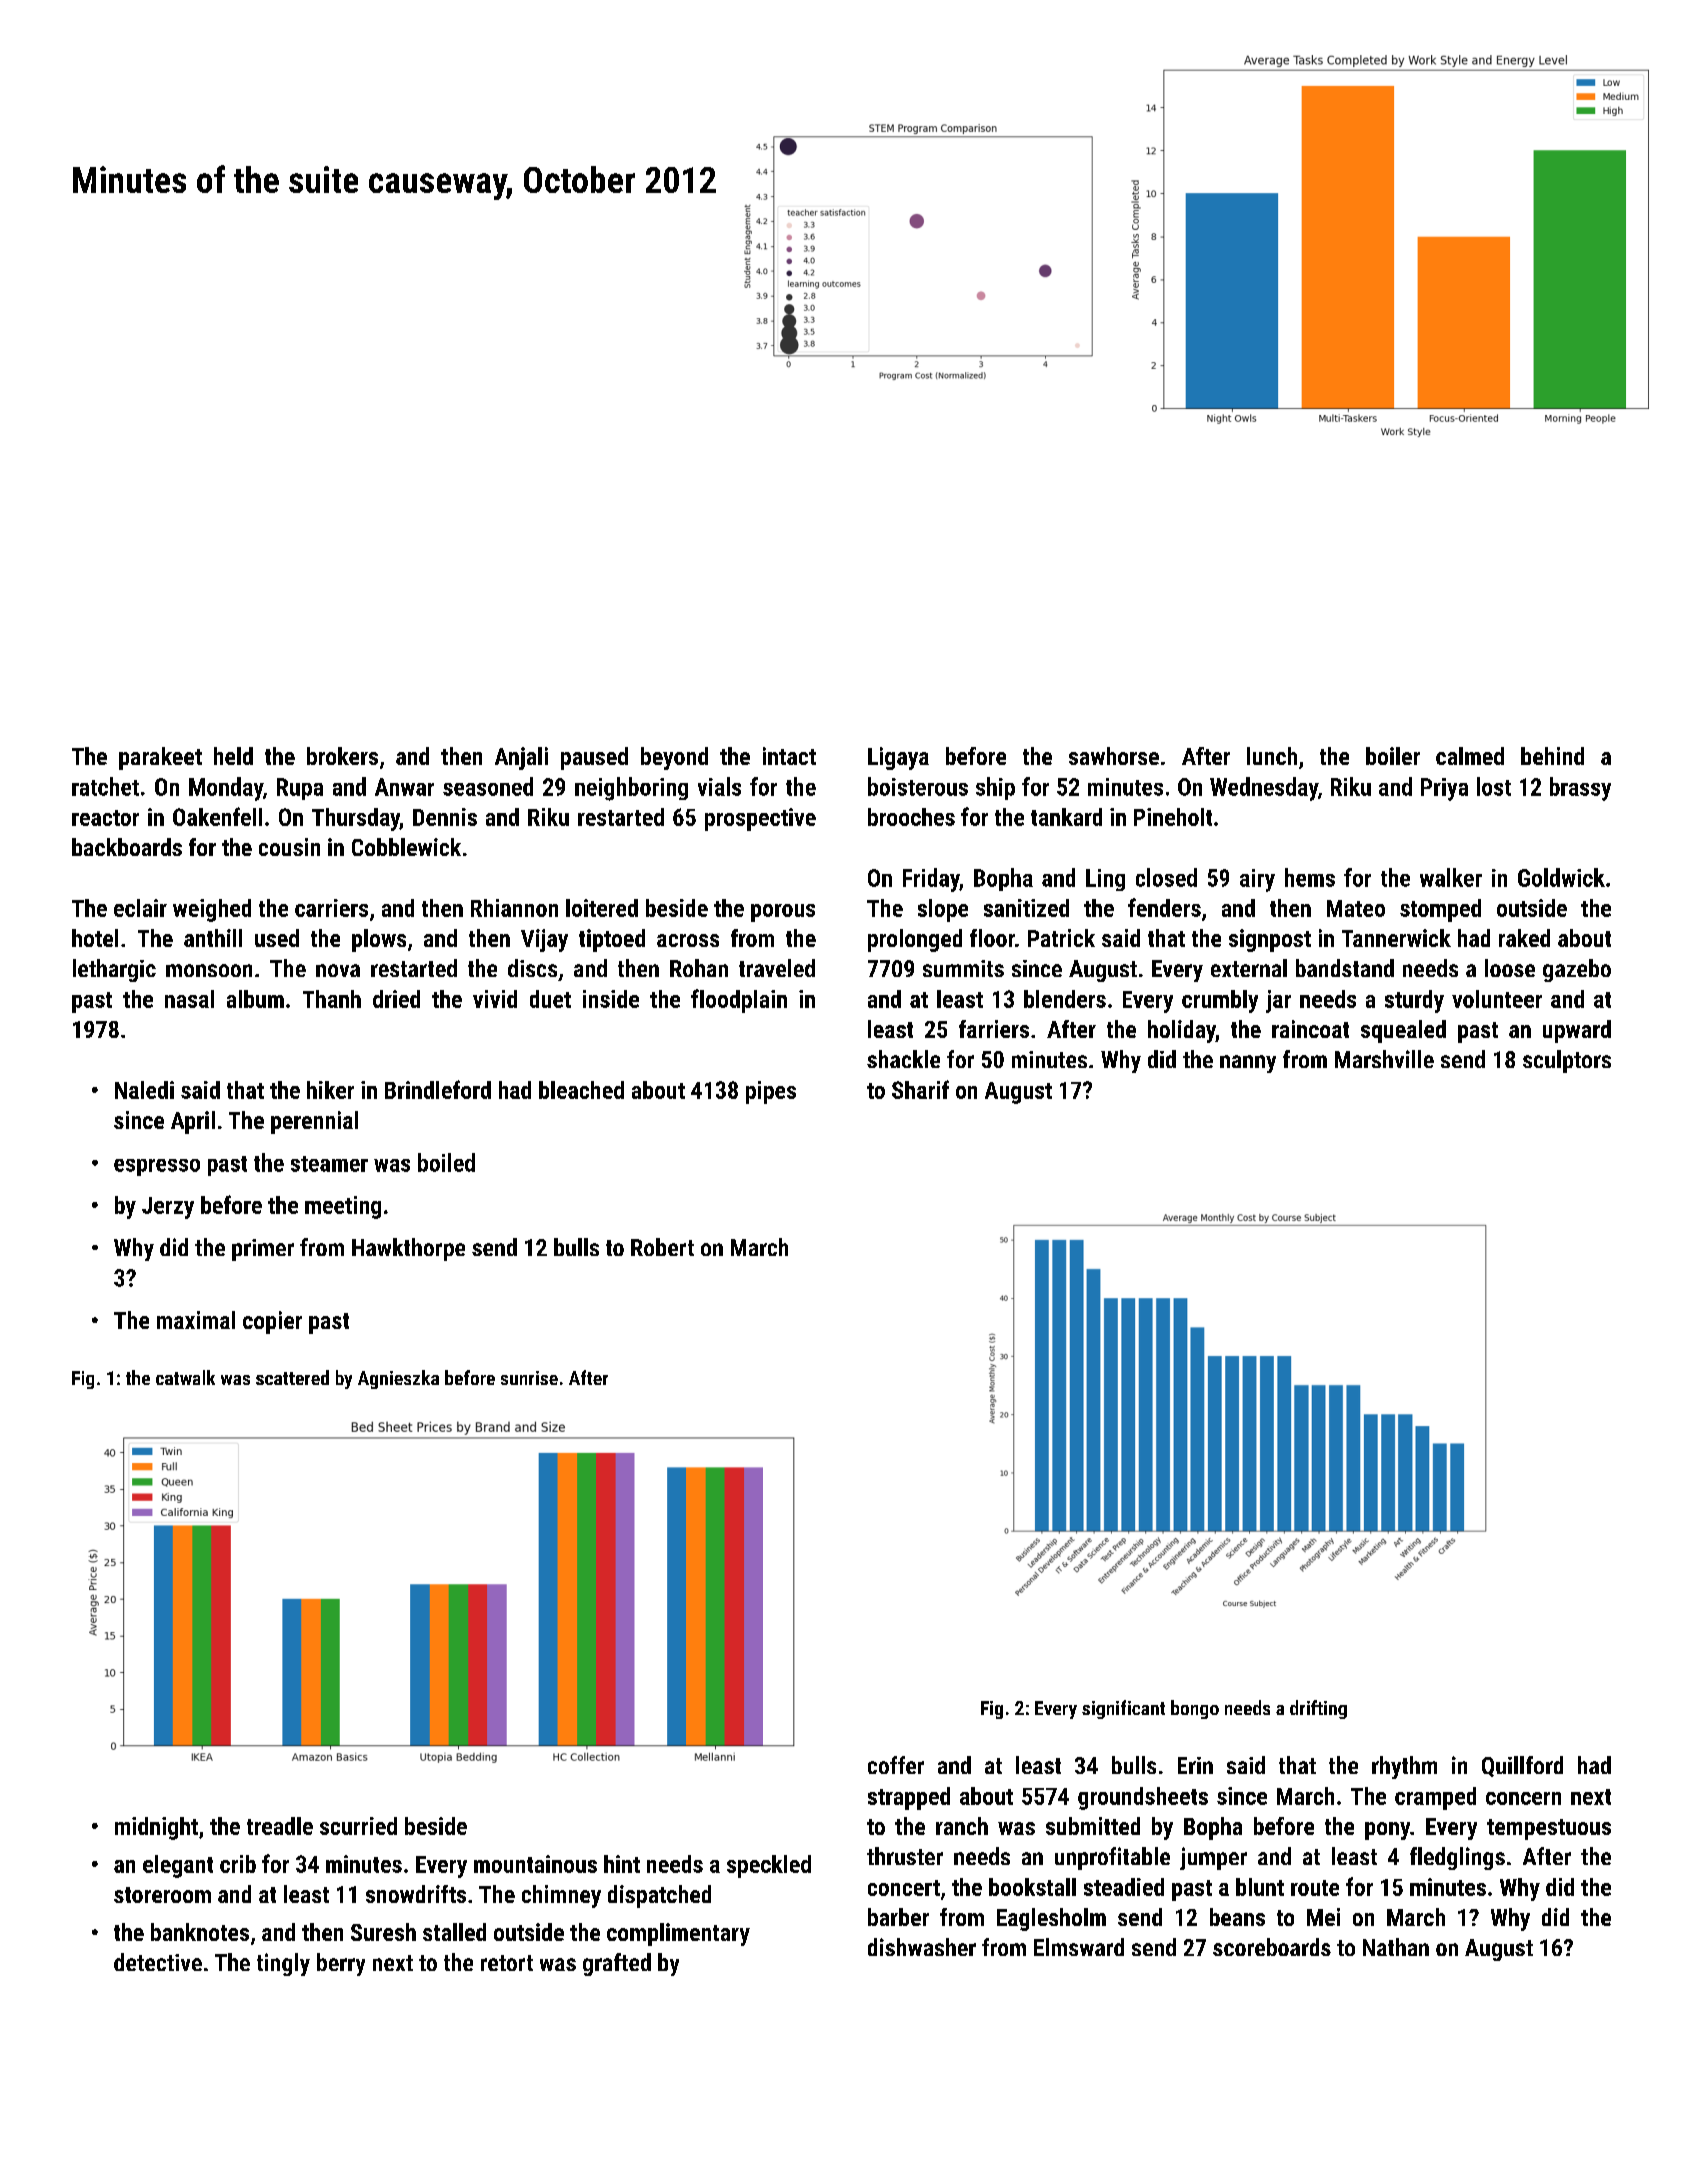 The width and height of the screenshot is (1683, 2178). I want to click on dried, so click(396, 999).
